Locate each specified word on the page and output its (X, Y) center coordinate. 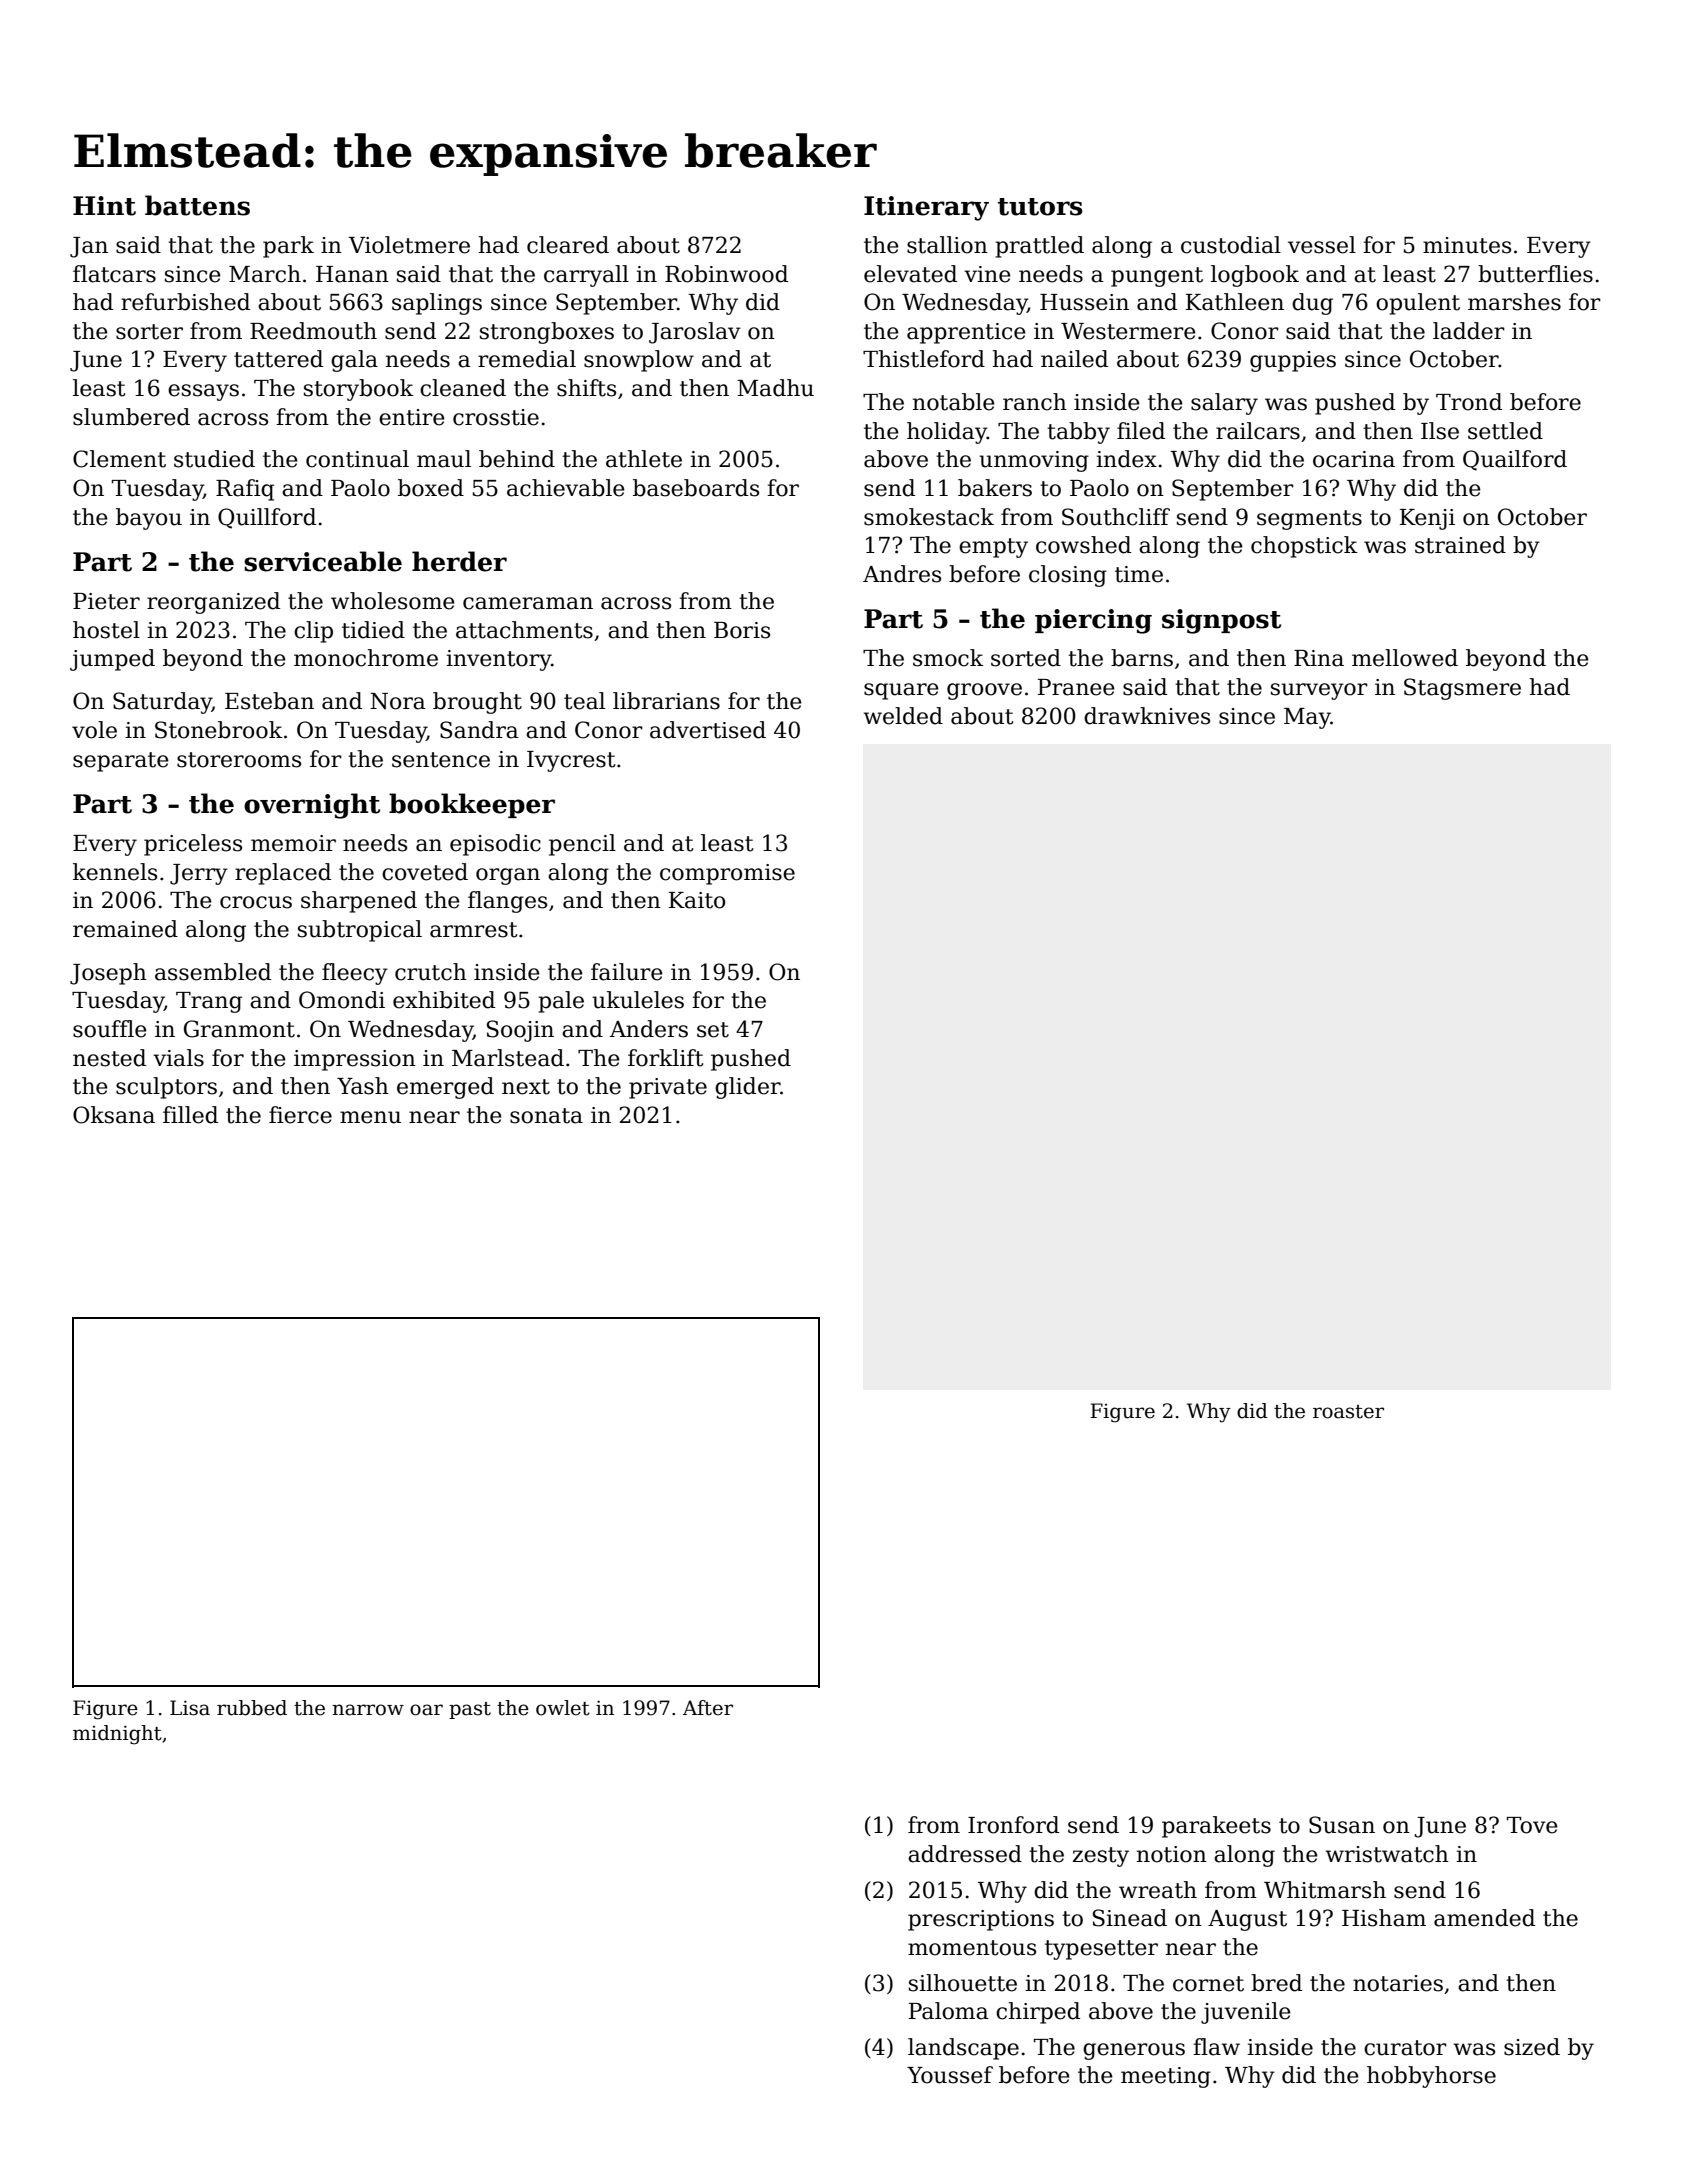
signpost (1221, 621)
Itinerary (926, 208)
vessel (1322, 245)
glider (747, 1088)
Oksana (114, 1115)
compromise (727, 874)
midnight (117, 1735)
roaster (1348, 1412)
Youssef (950, 2075)
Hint (104, 206)
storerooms (239, 760)
